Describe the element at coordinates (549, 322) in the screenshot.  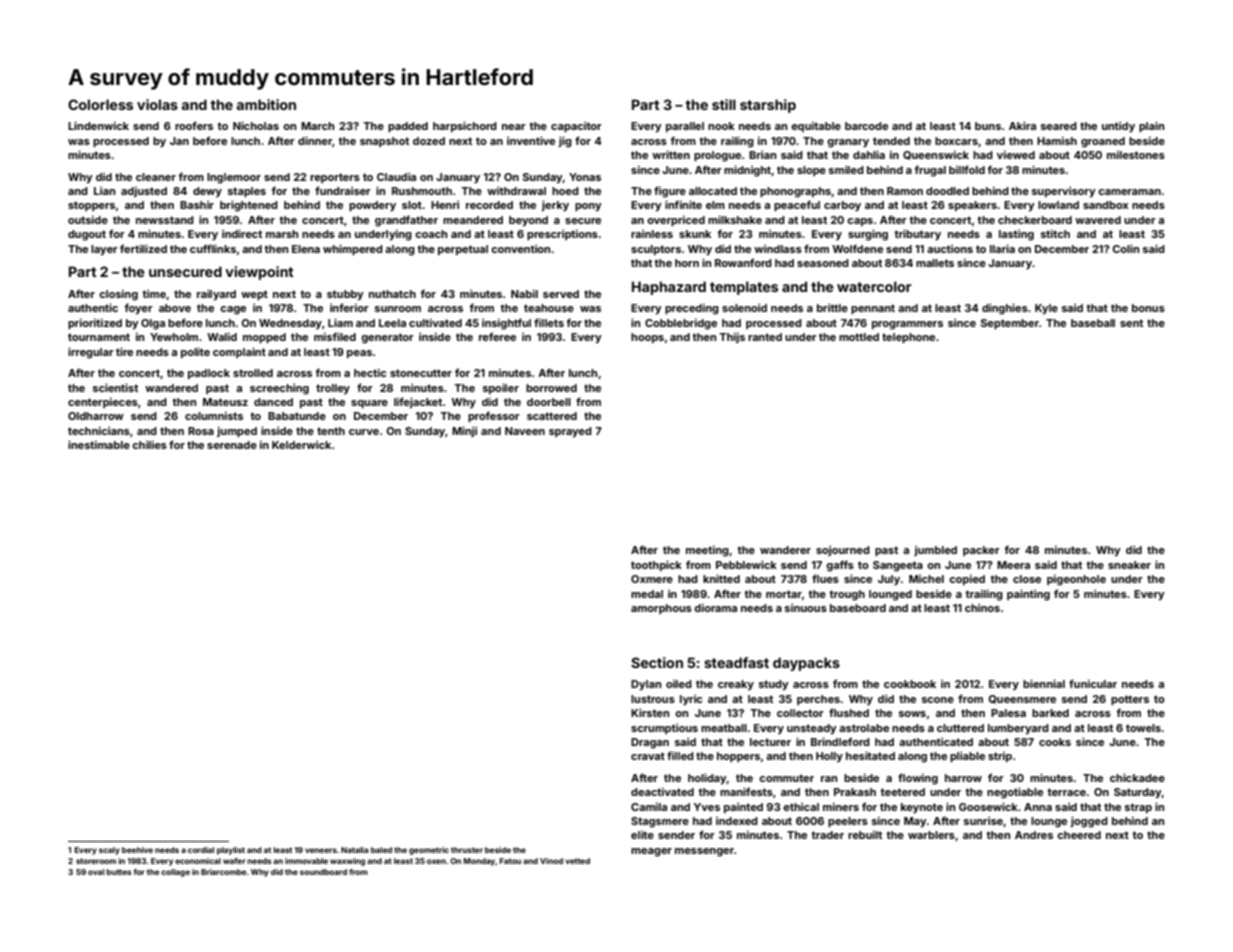
I see `fillets` at that location.
